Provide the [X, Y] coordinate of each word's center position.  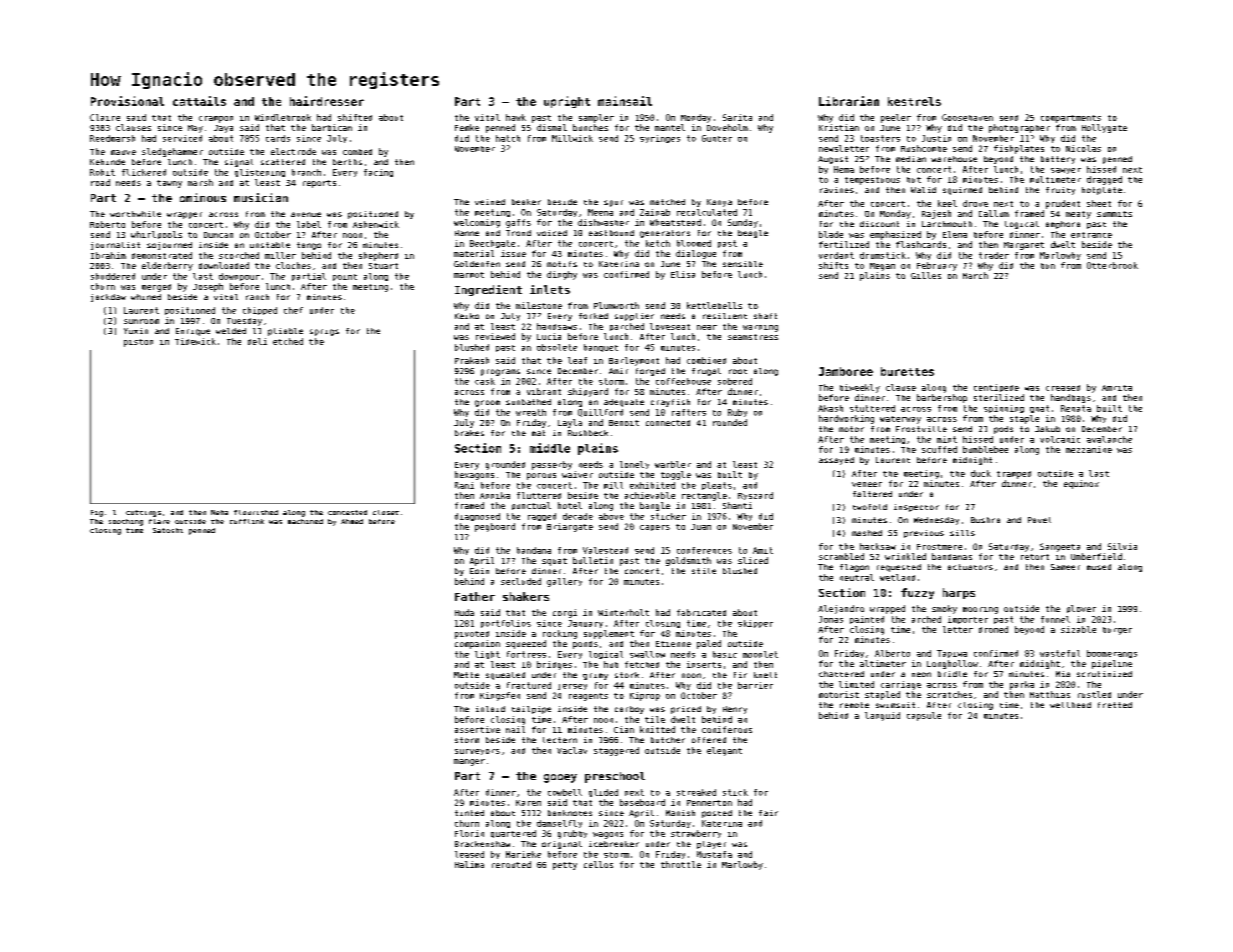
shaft [765, 316]
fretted [1115, 705]
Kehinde [107, 162]
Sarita [737, 117]
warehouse [954, 159]
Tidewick [195, 341]
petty [565, 866]
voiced [552, 233]
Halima [469, 864]
